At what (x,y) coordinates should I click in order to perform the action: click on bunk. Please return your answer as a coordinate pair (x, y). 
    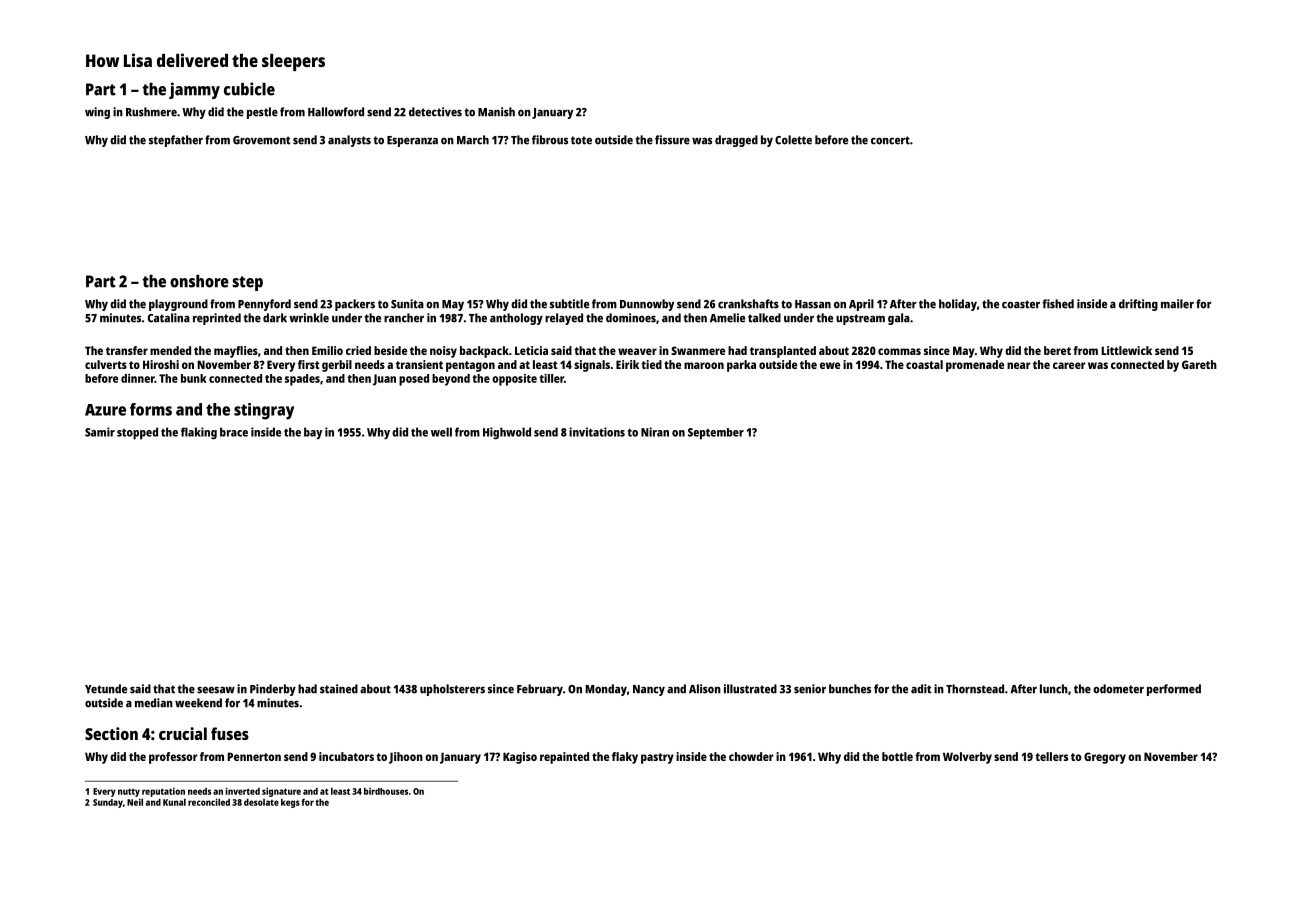
    Looking at the image, I should click on (194, 378).
